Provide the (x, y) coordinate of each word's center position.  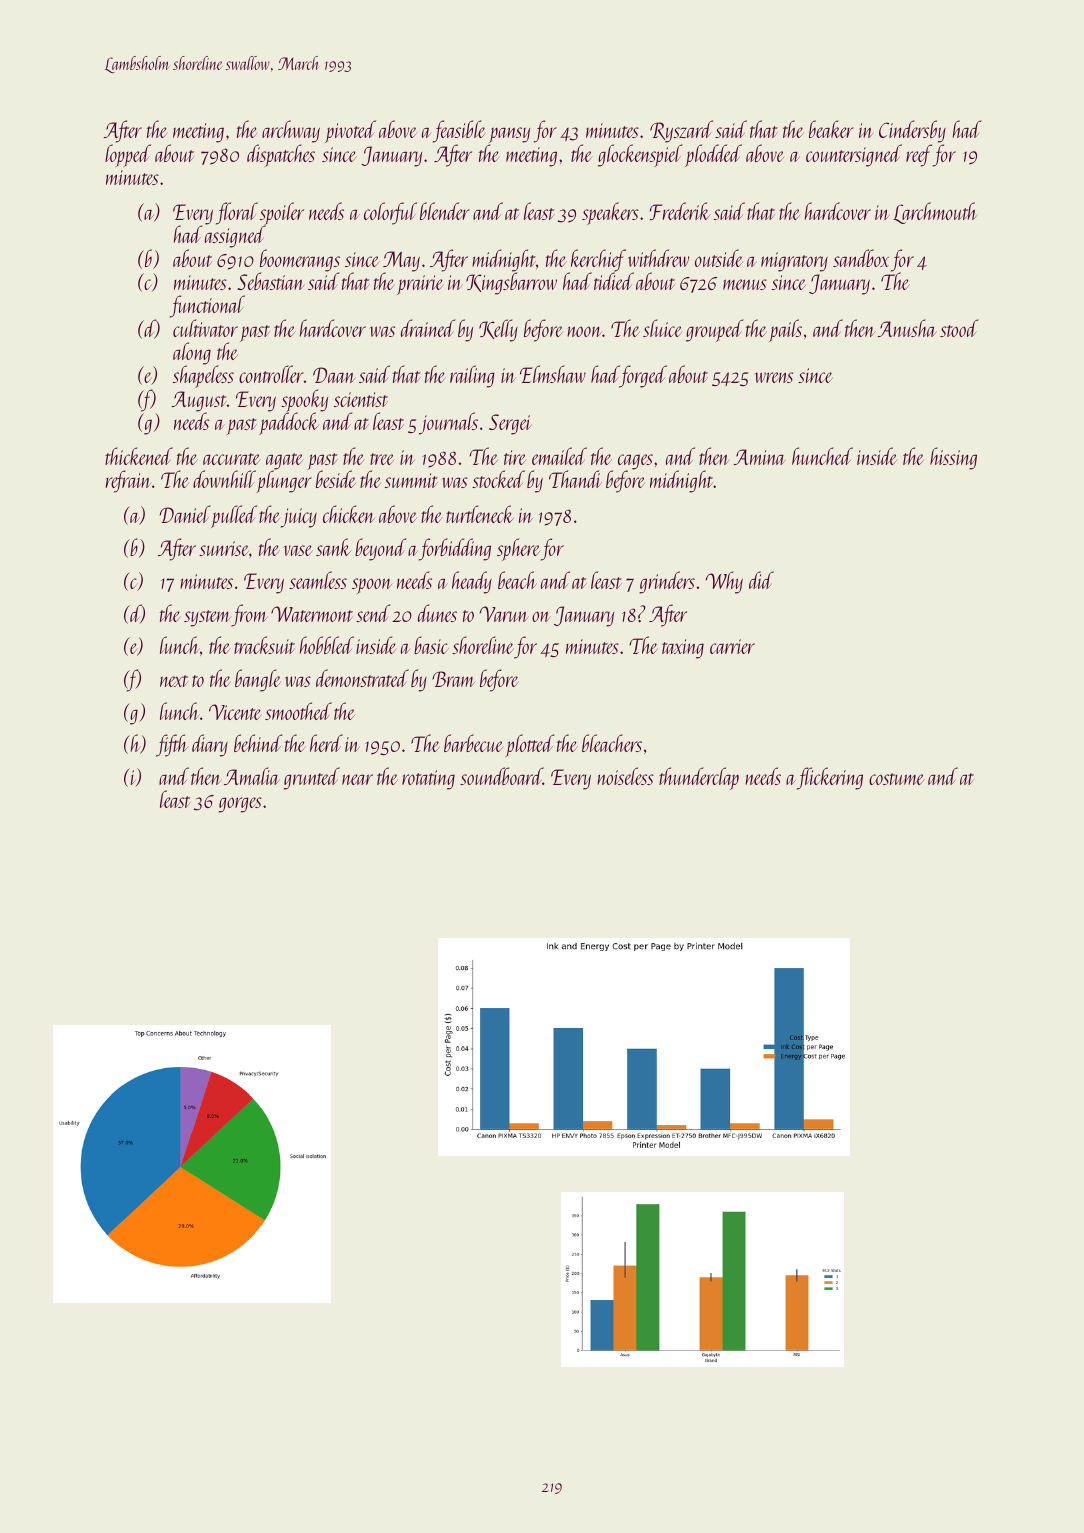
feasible (459, 131)
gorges (240, 805)
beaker (831, 129)
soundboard (501, 776)
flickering (830, 778)
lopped (128, 155)
